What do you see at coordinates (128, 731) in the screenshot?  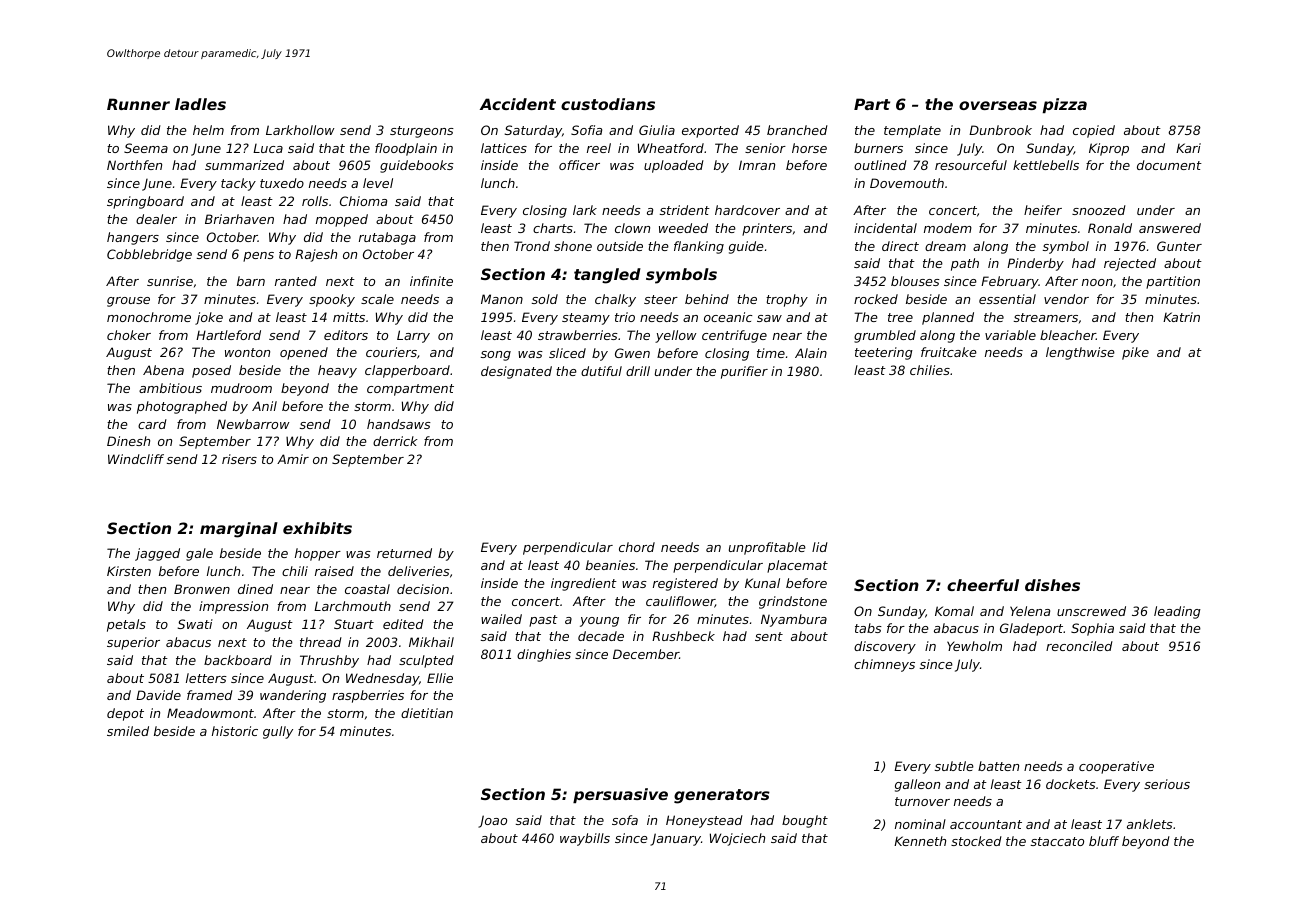 I see `smiled` at bounding box center [128, 731].
